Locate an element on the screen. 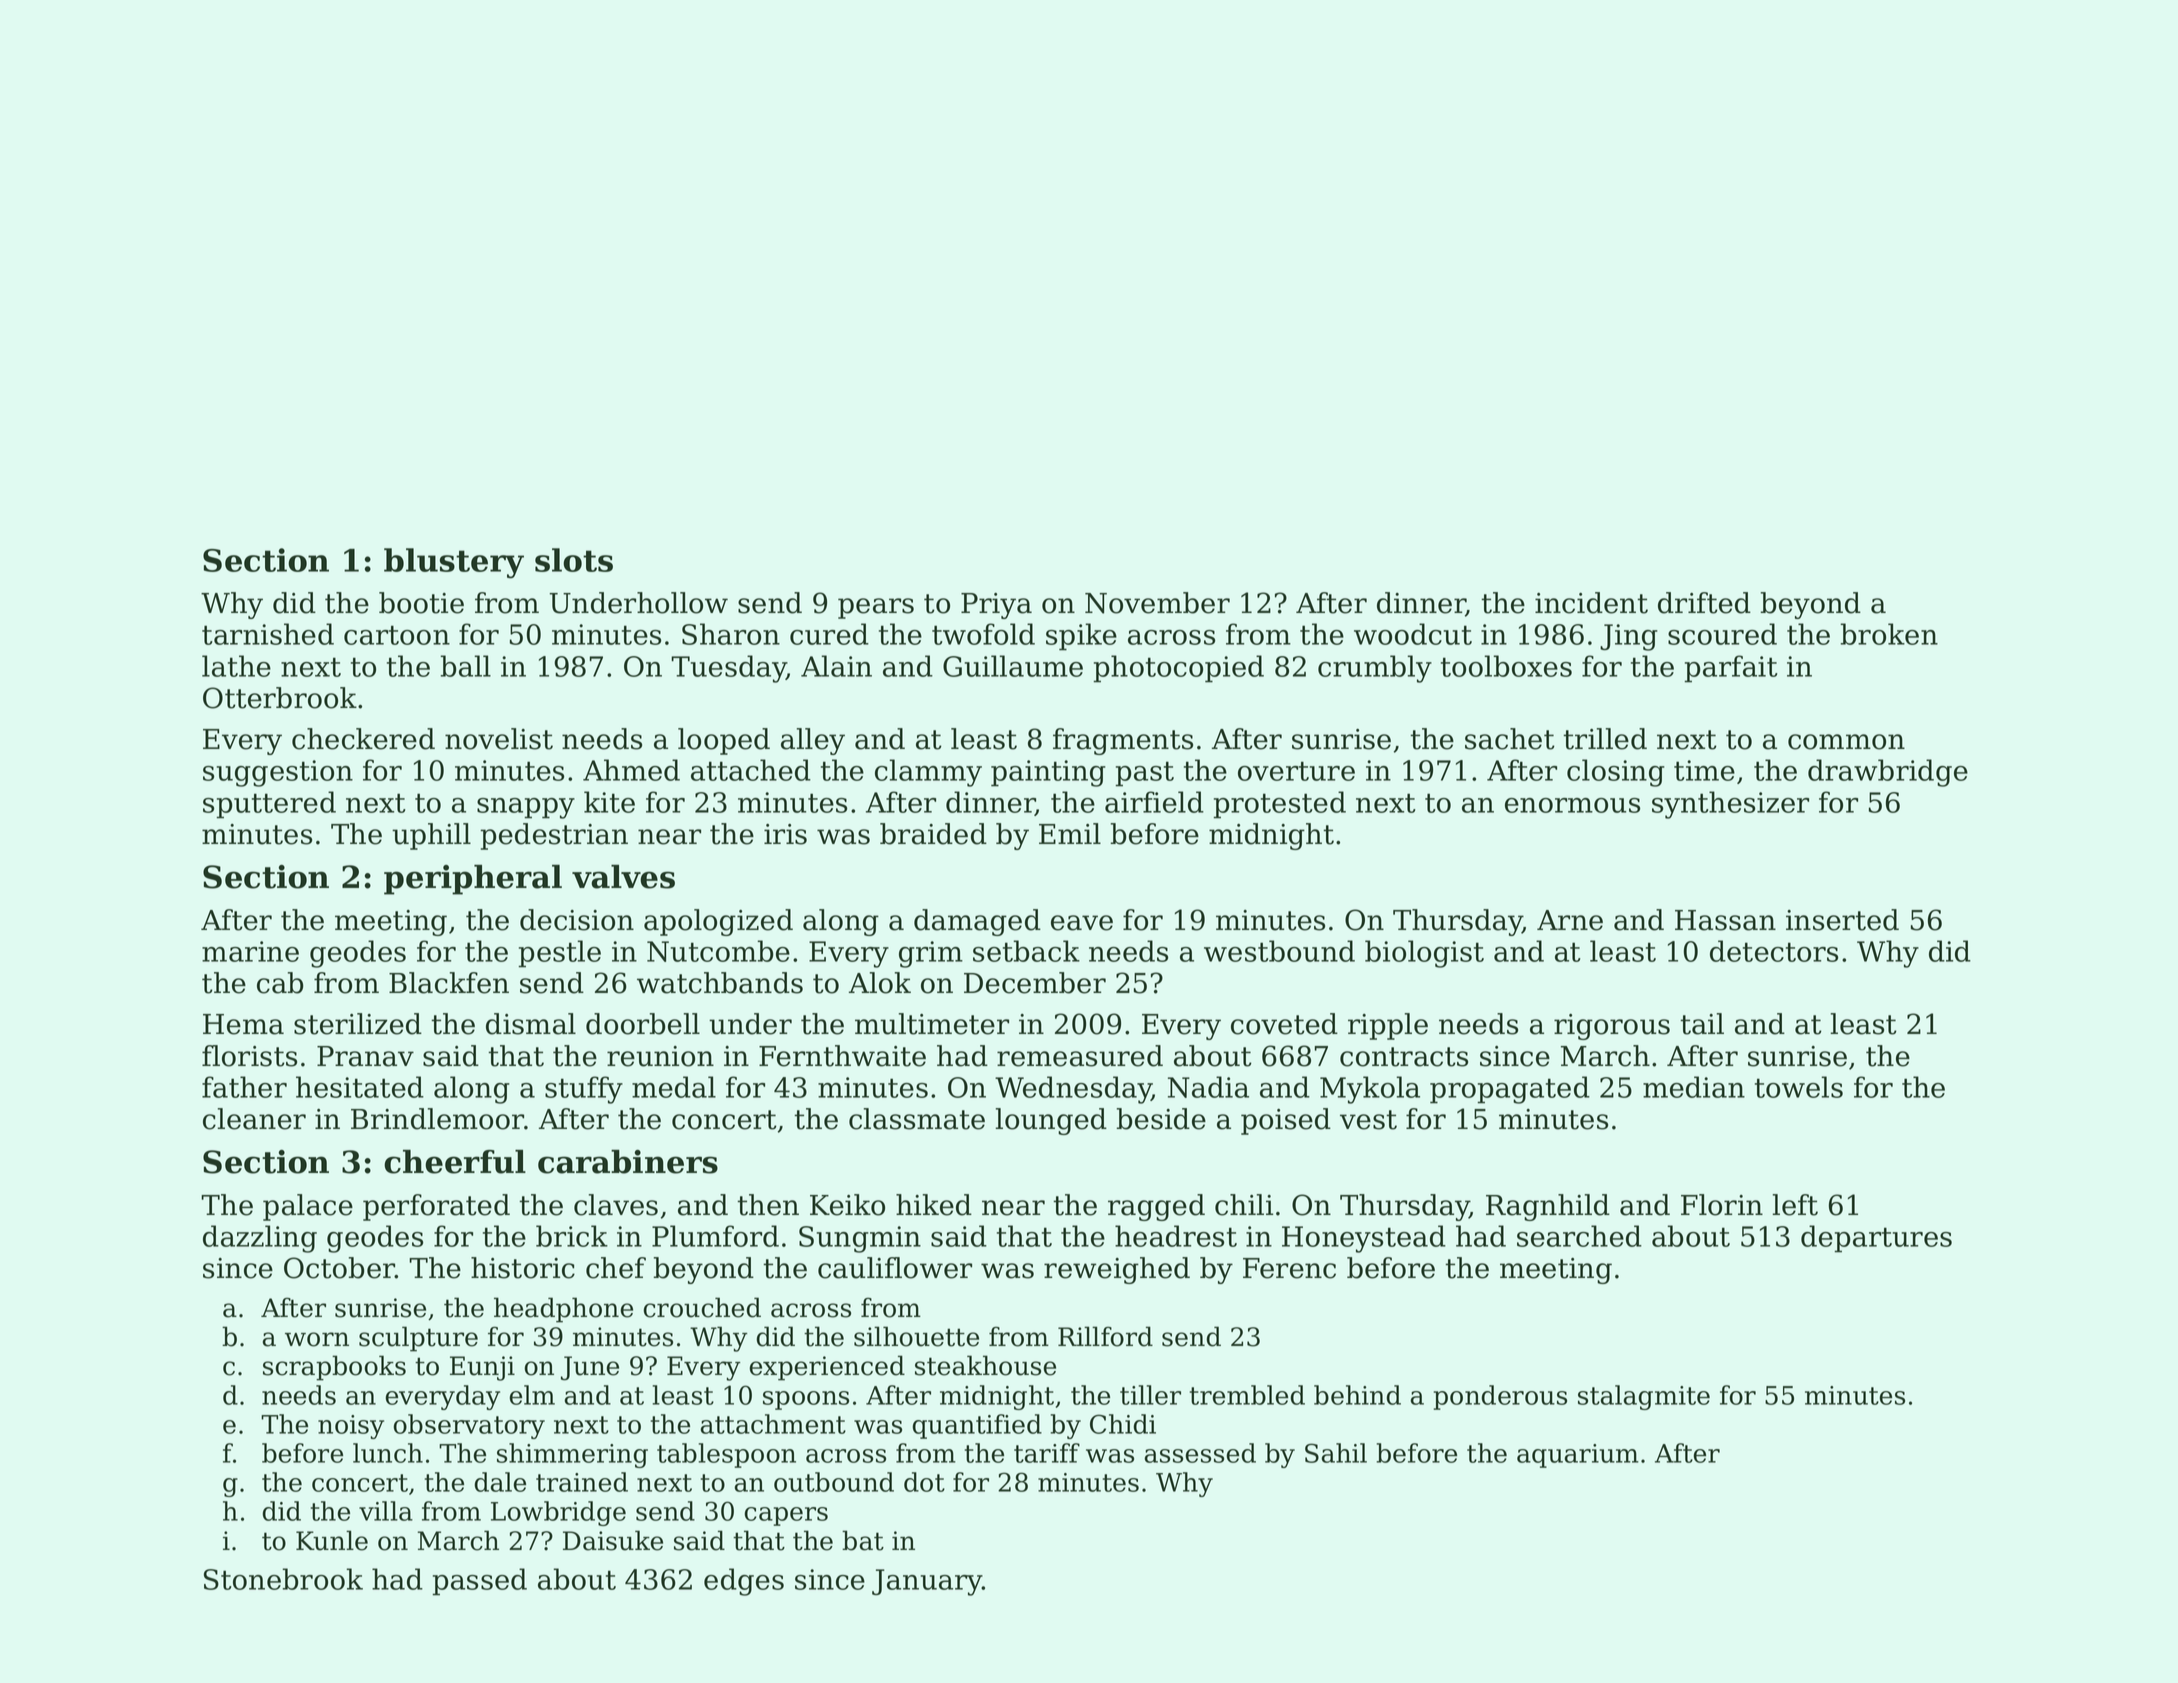 The height and width of the screenshot is (1683, 2178). January is located at coordinates (927, 1582).
